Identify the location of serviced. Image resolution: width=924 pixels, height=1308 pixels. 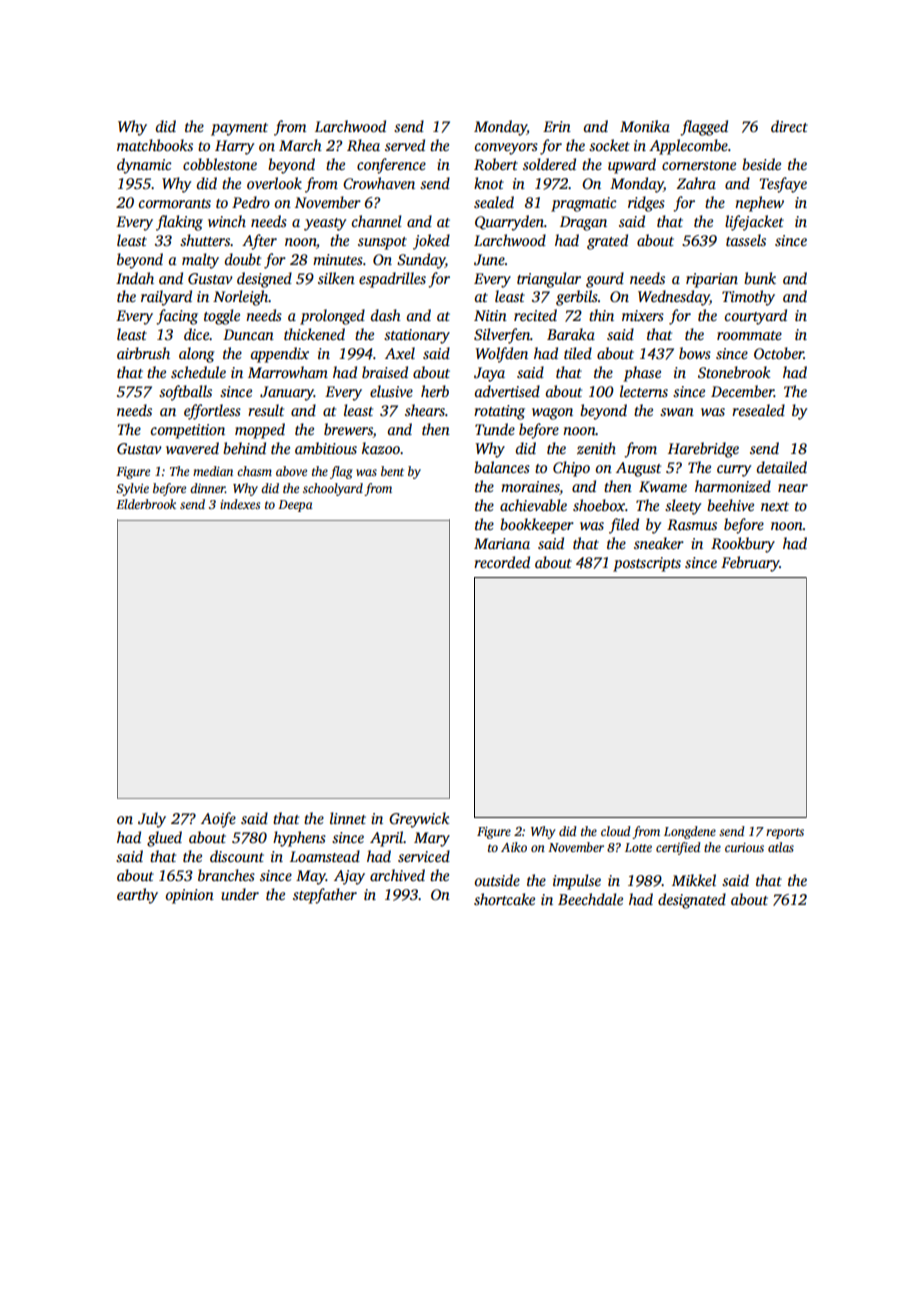
(424, 856).
